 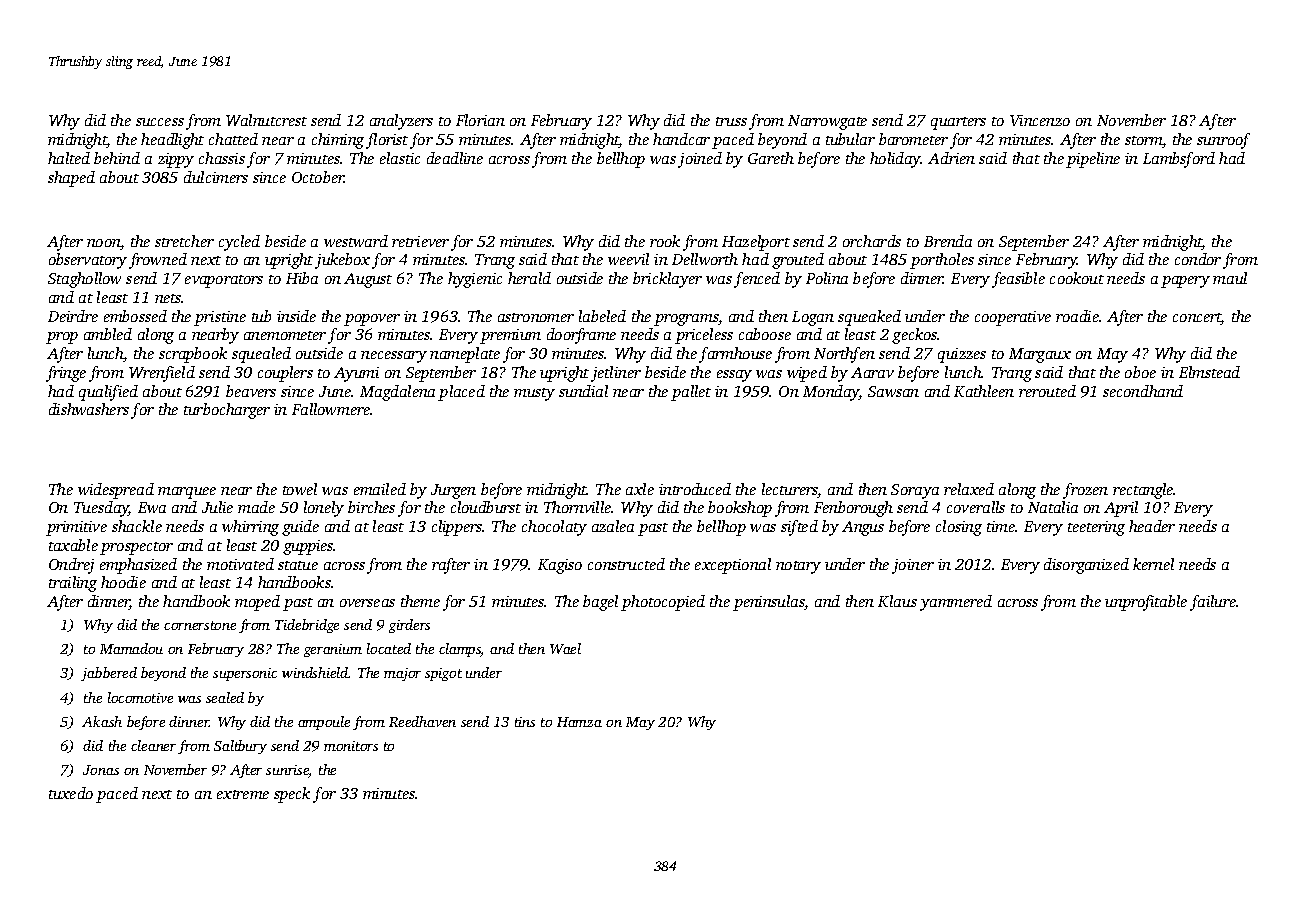 What do you see at coordinates (616, 374) in the screenshot?
I see `jetliner` at bounding box center [616, 374].
